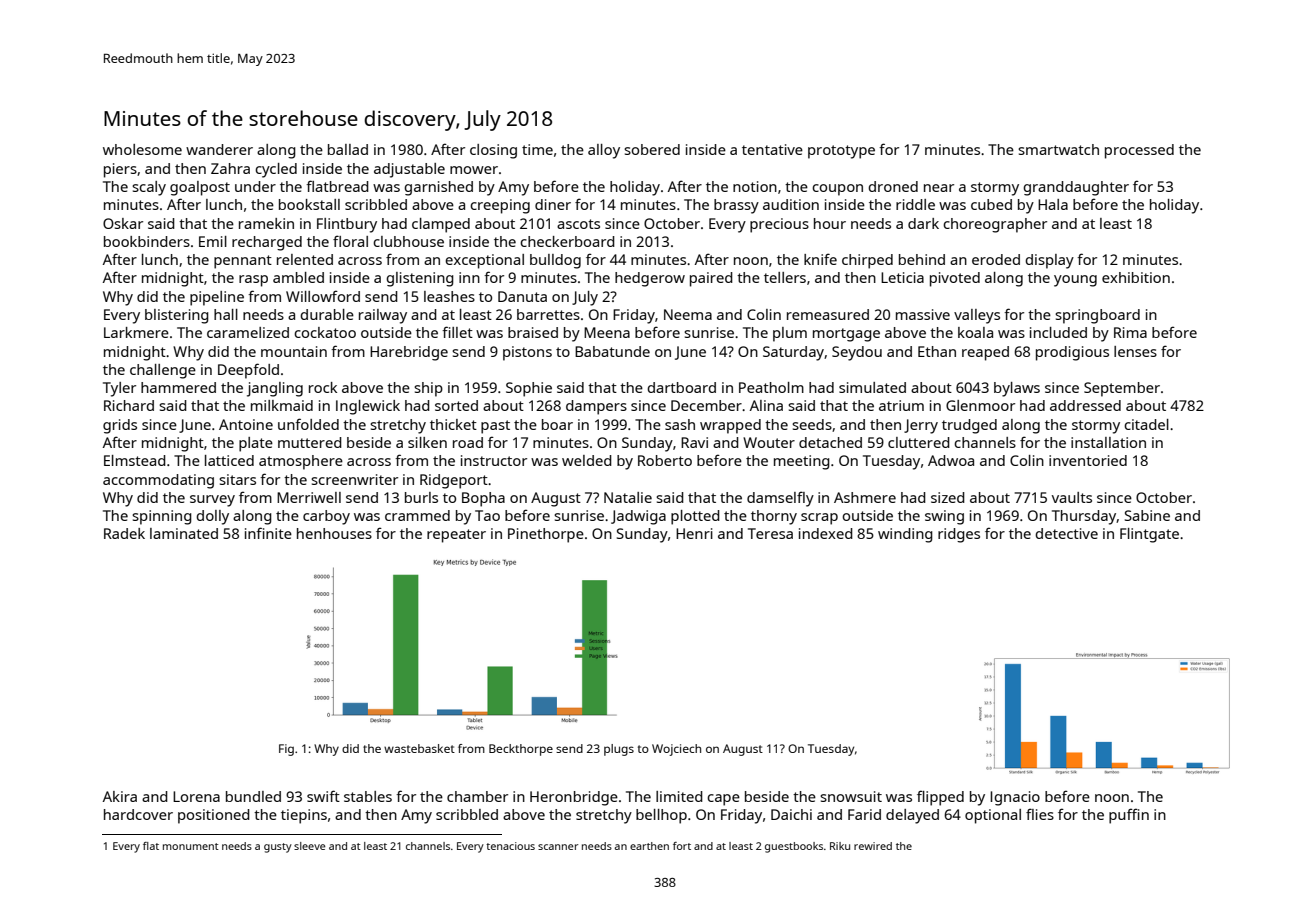 This screenshot has width=1308, height=924. What do you see at coordinates (619, 750) in the screenshot?
I see `plugs` at bounding box center [619, 750].
